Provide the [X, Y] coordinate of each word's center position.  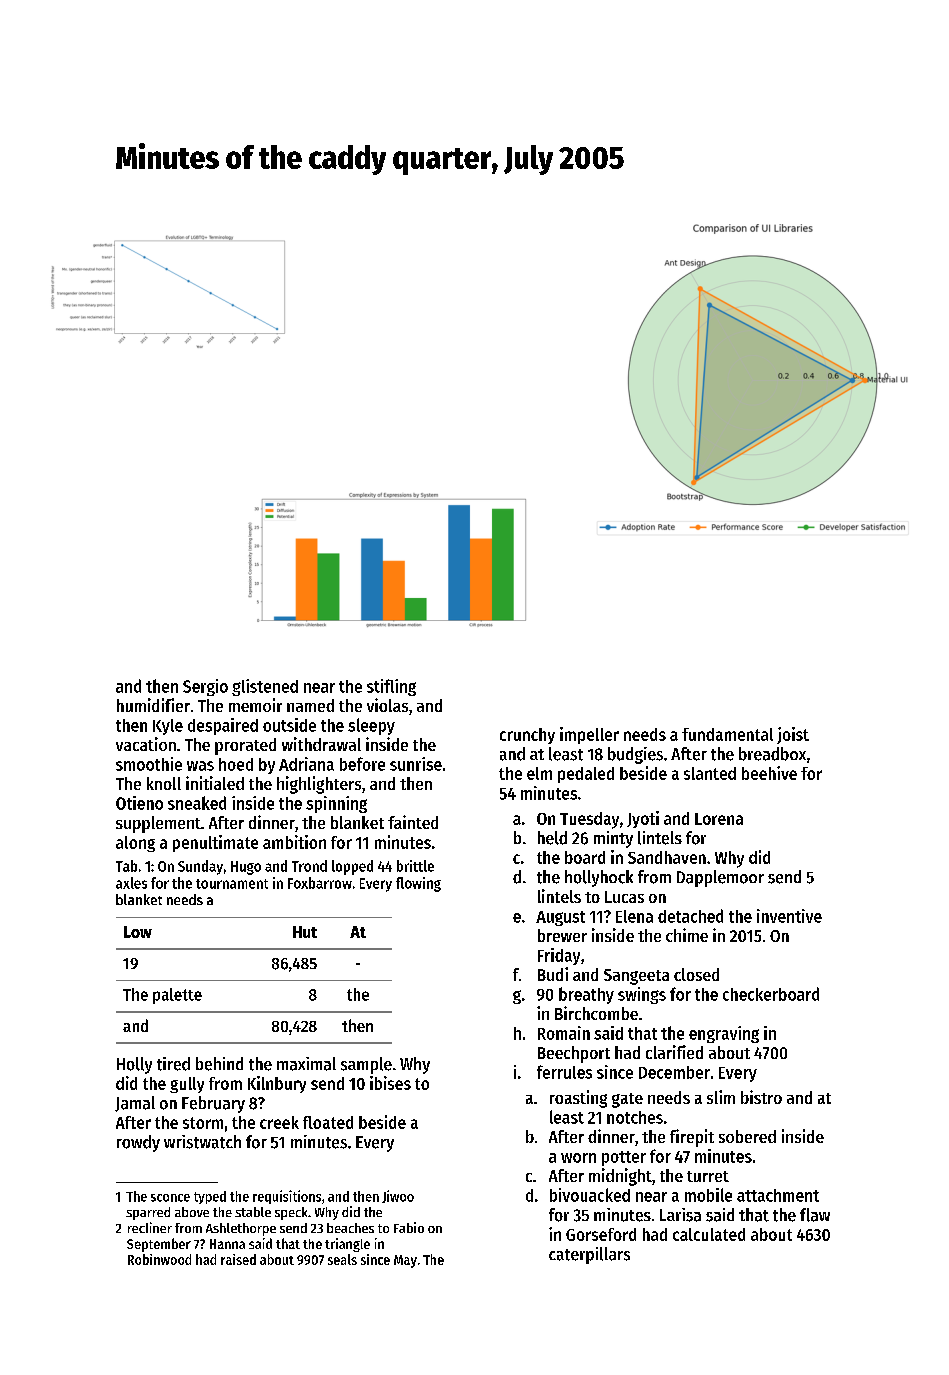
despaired [223, 726]
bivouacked [590, 1195]
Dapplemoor [720, 878]
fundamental [727, 734]
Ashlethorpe [241, 1229]
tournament [232, 884]
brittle [415, 866]
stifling [391, 687]
